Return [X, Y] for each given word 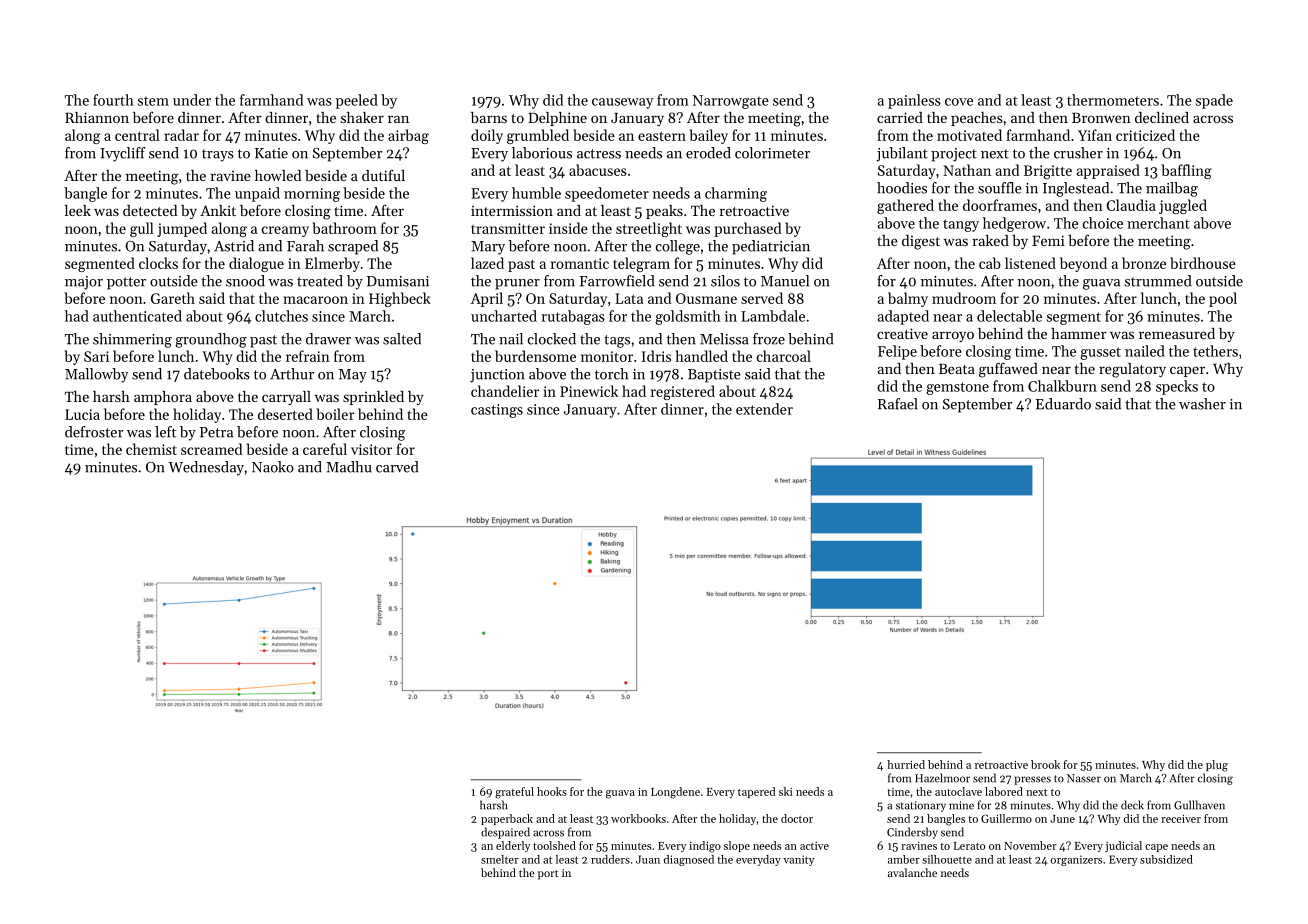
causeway [622, 103]
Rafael [898, 404]
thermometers [1113, 100]
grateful [514, 793]
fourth [113, 100]
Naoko [273, 467]
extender [764, 409]
